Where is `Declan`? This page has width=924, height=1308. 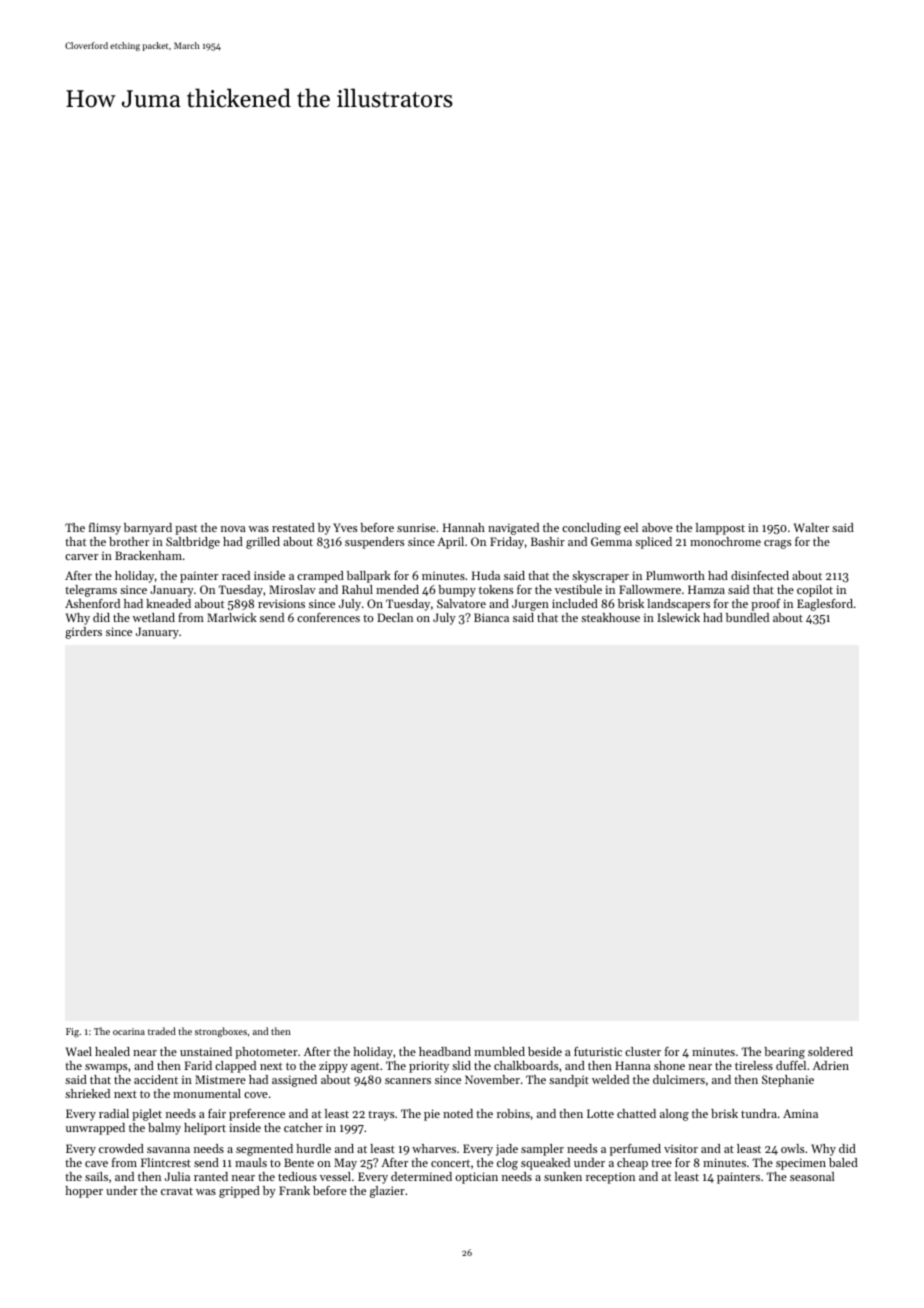
Declan is located at coordinates (395, 617).
